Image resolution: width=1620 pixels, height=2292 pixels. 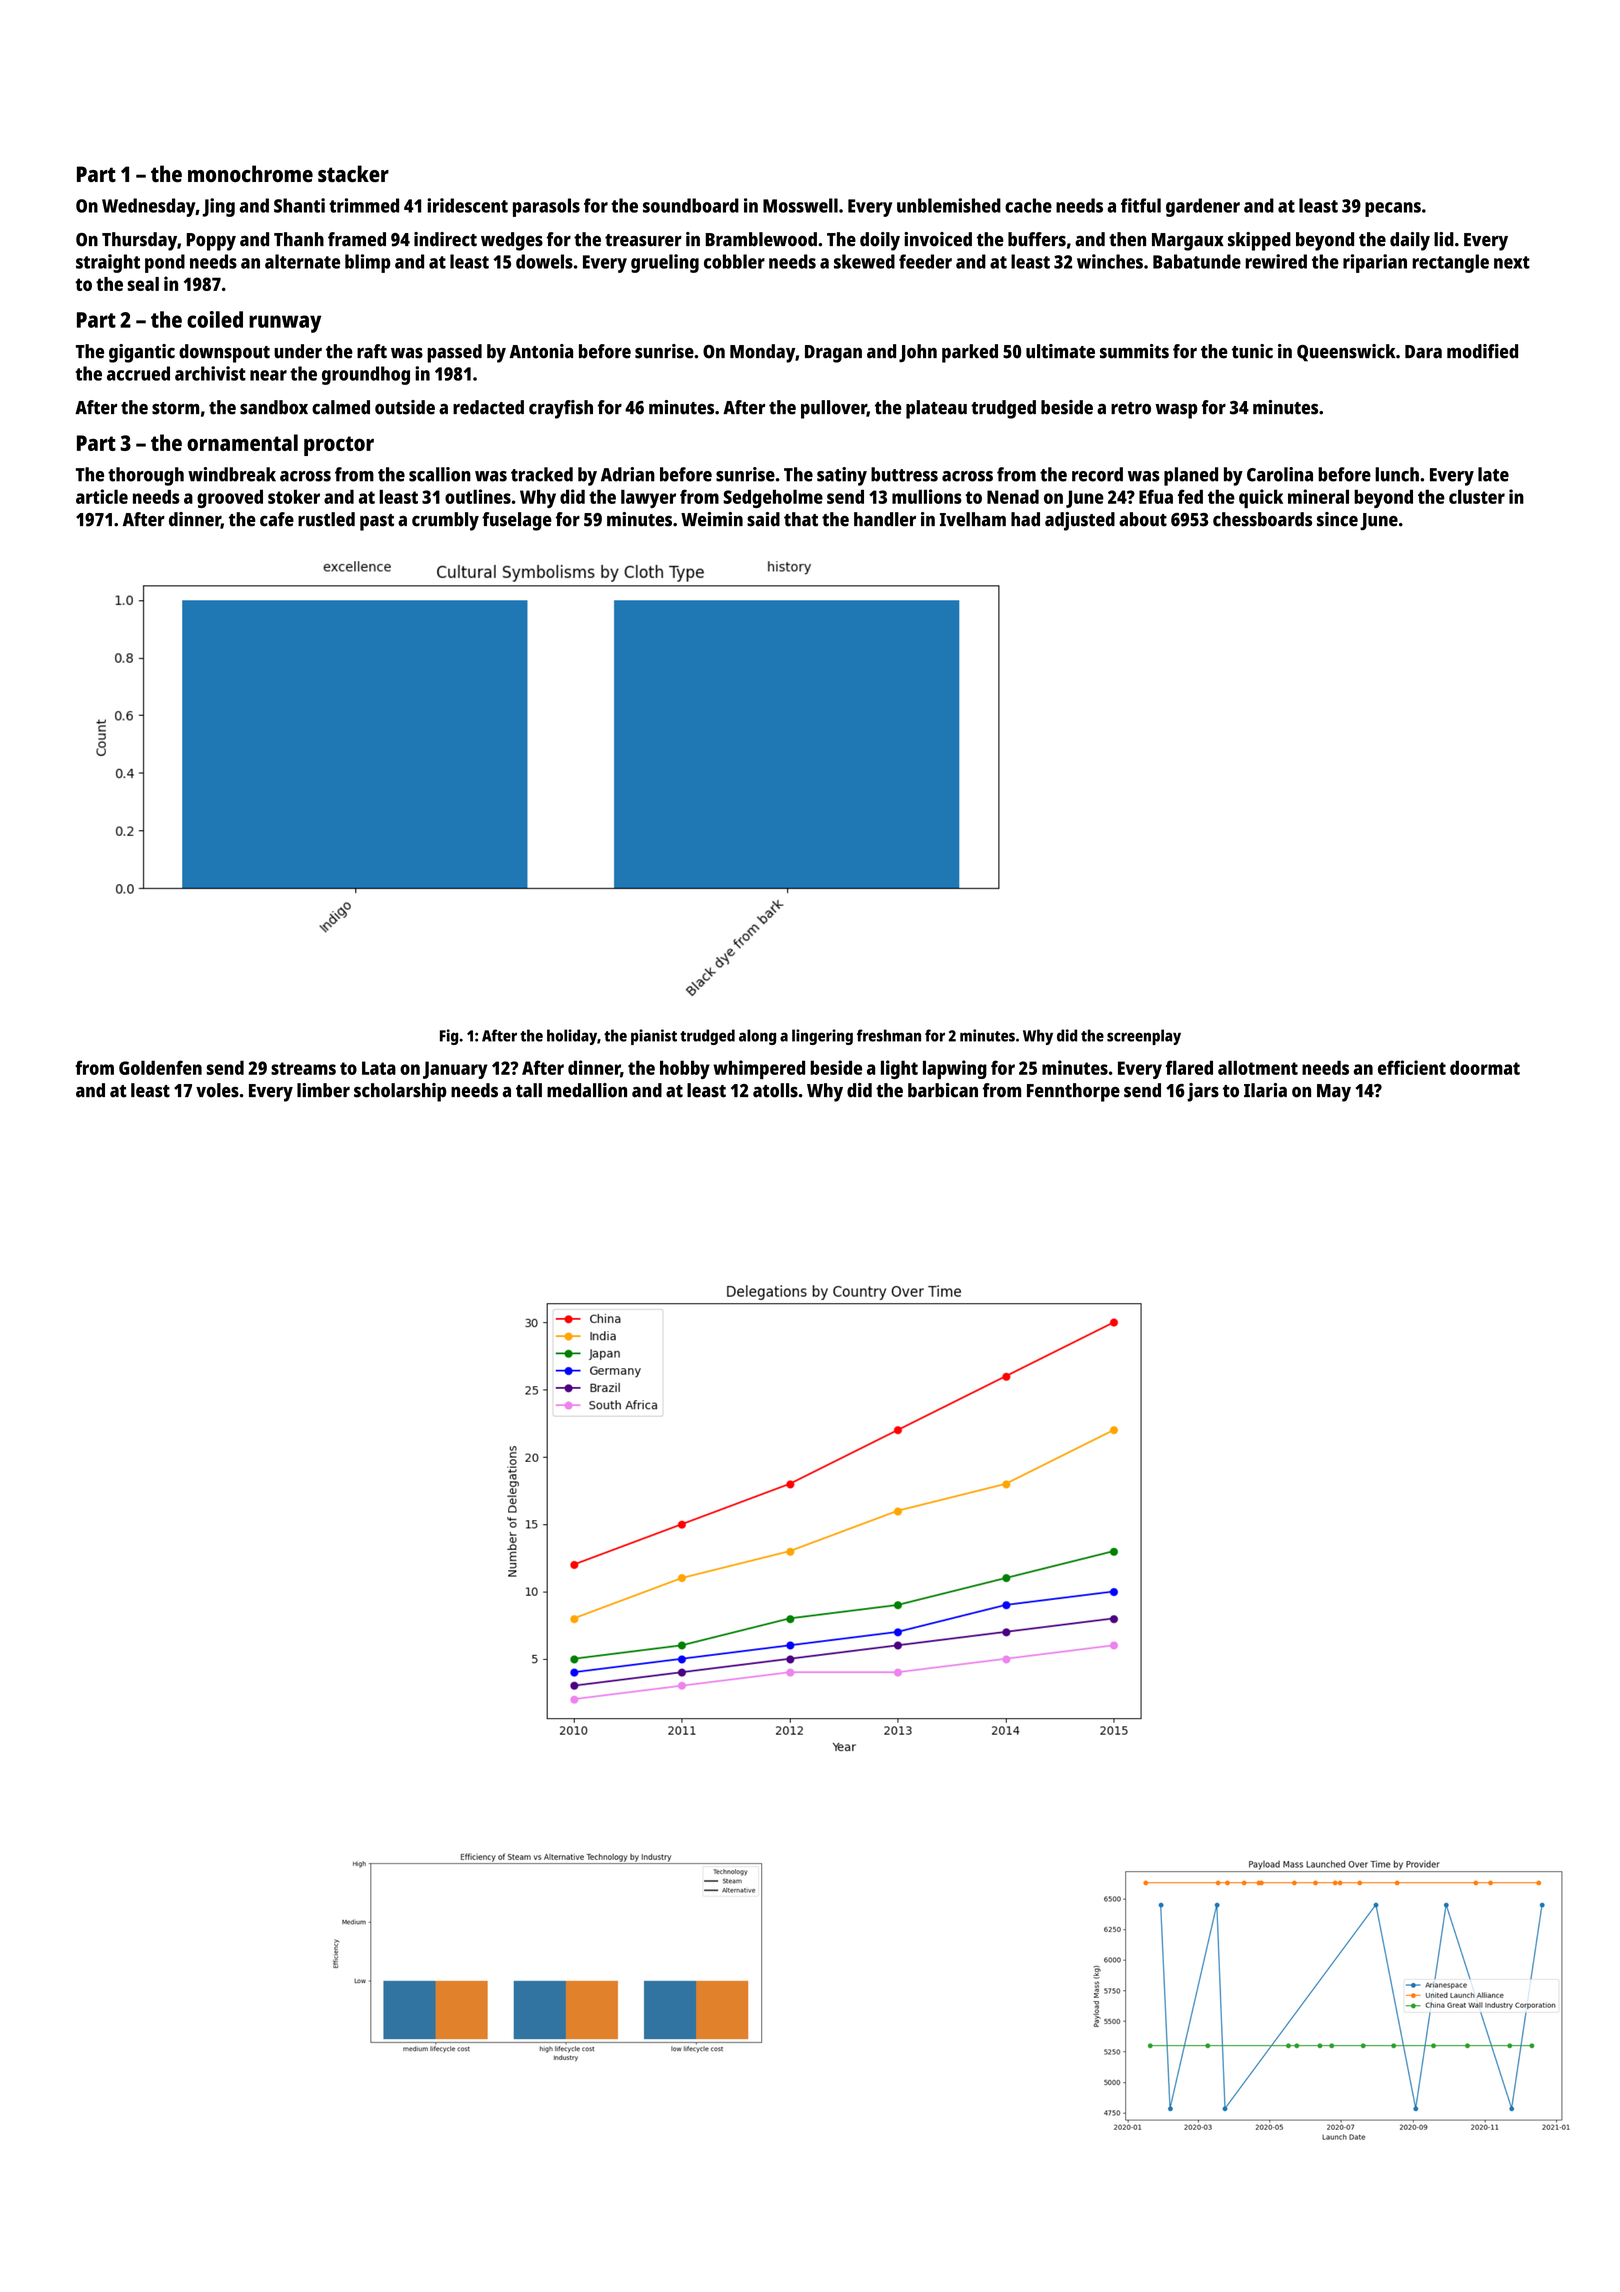 I want to click on freshman, so click(x=889, y=1035).
